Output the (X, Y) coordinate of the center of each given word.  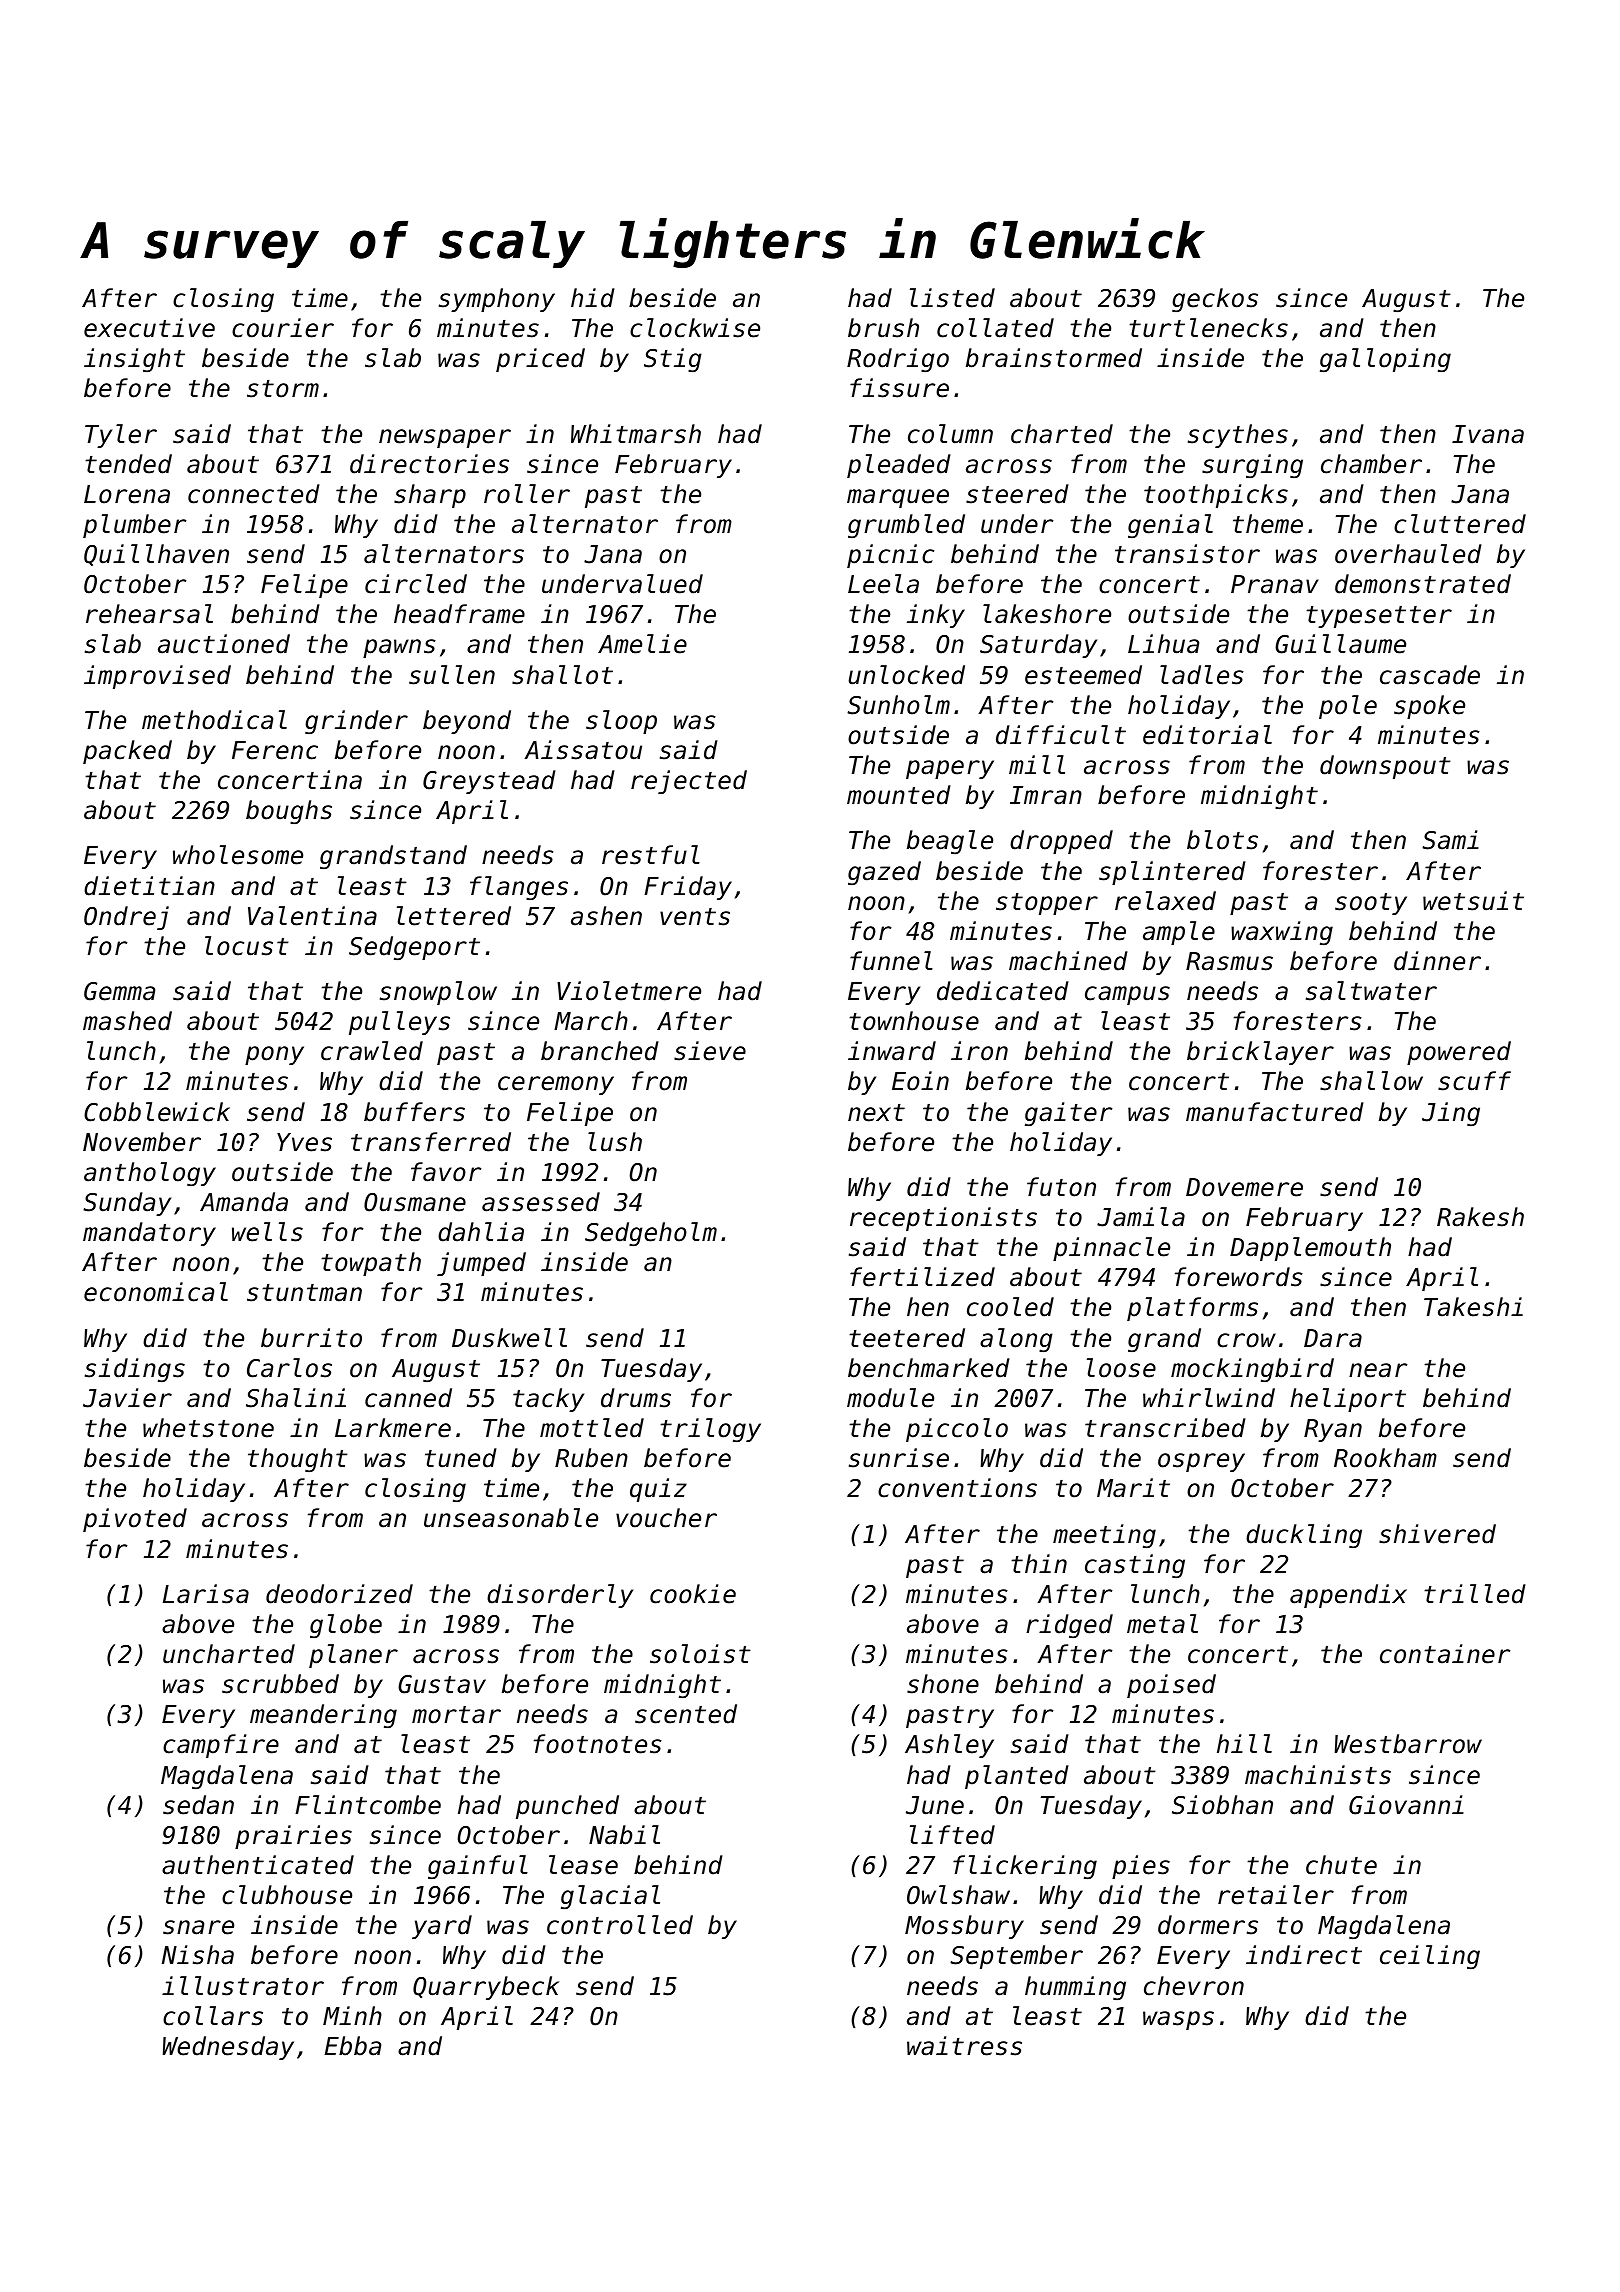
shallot (562, 675)
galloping (1385, 360)
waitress (964, 2046)
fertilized (922, 1277)
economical (156, 1292)
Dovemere (1244, 1187)
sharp (430, 496)
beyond (467, 722)
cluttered (1460, 524)
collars (213, 2016)
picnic (890, 556)
